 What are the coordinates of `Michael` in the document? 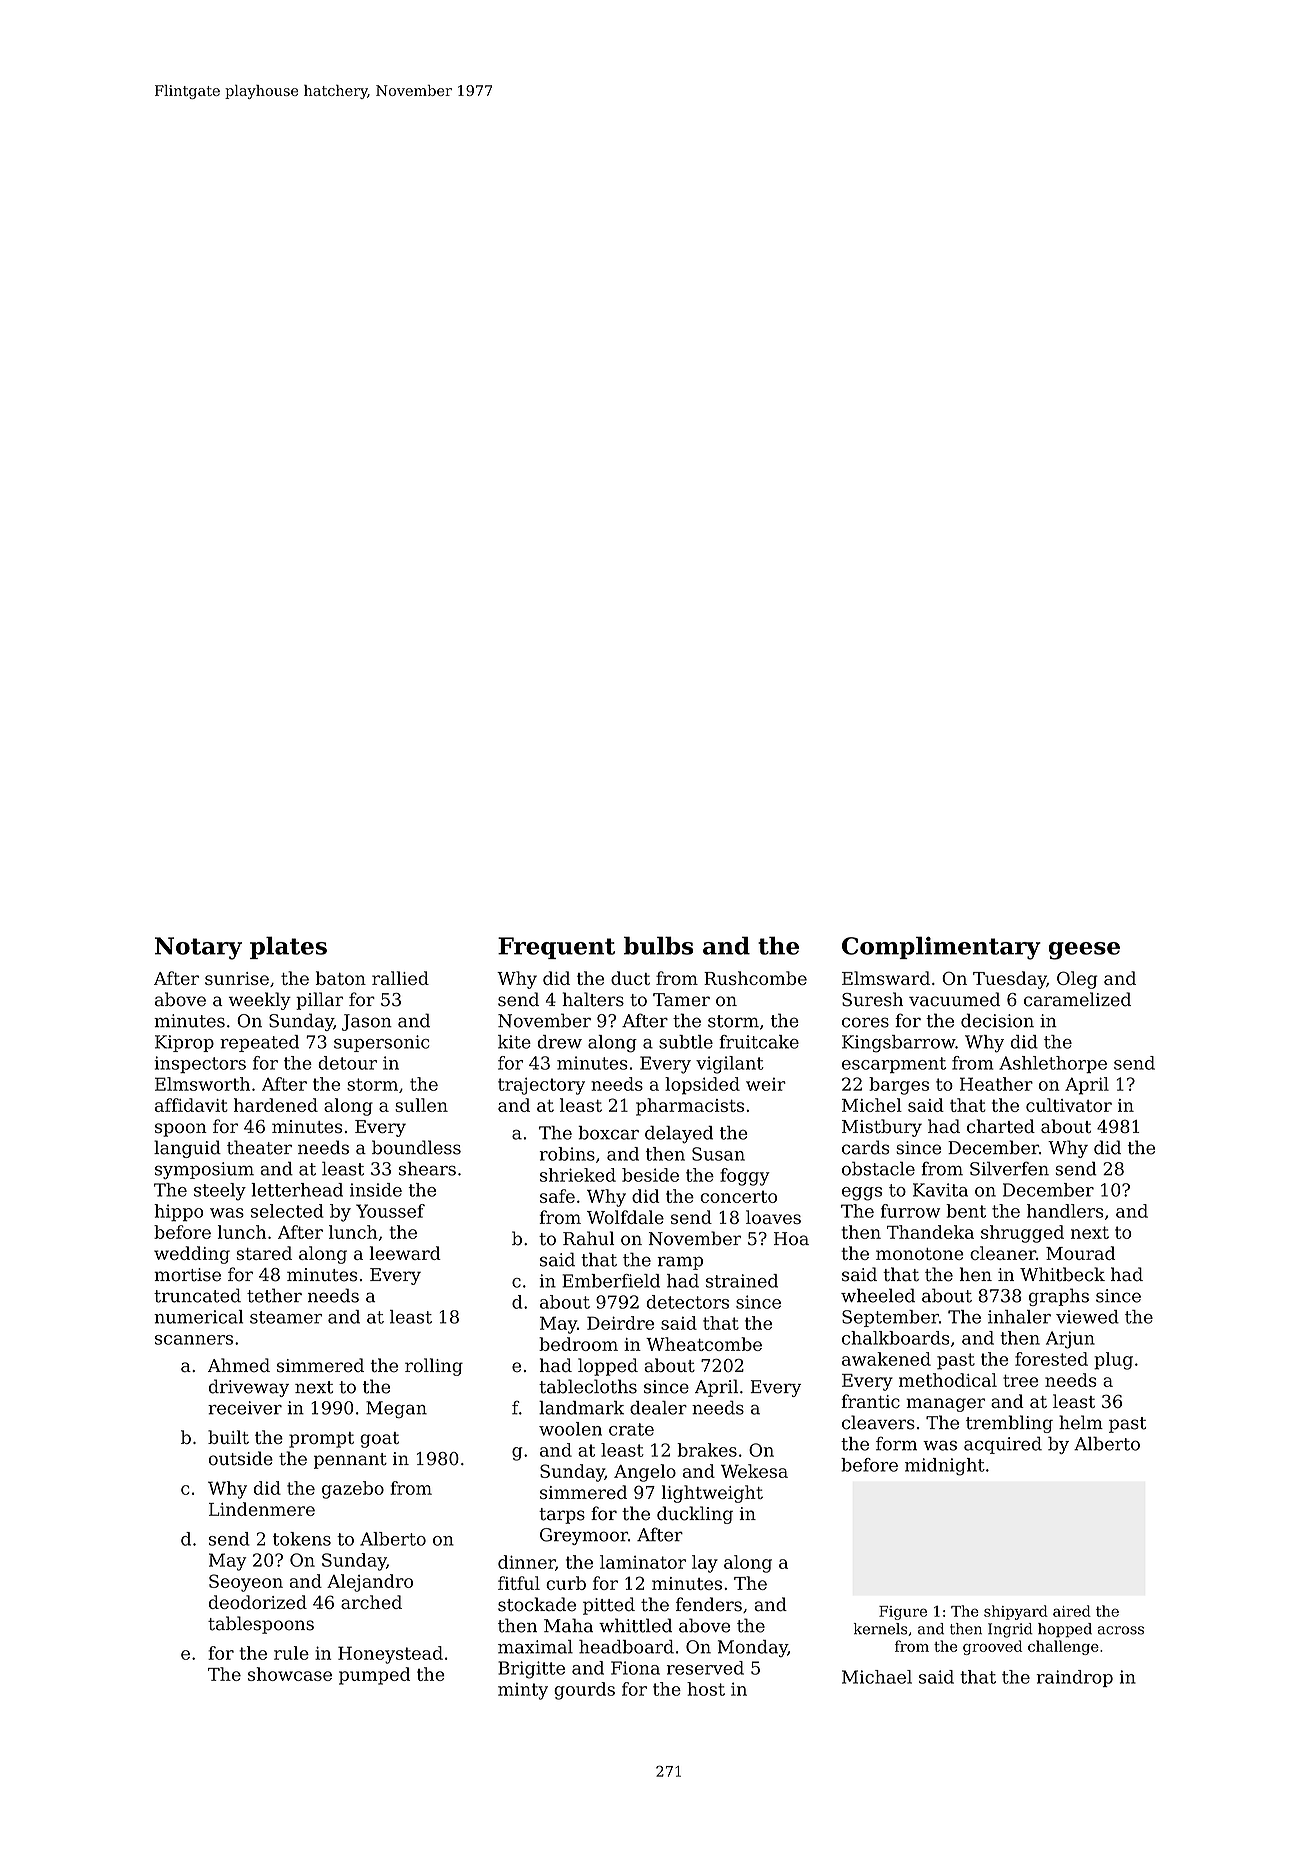 It's located at (877, 1677).
